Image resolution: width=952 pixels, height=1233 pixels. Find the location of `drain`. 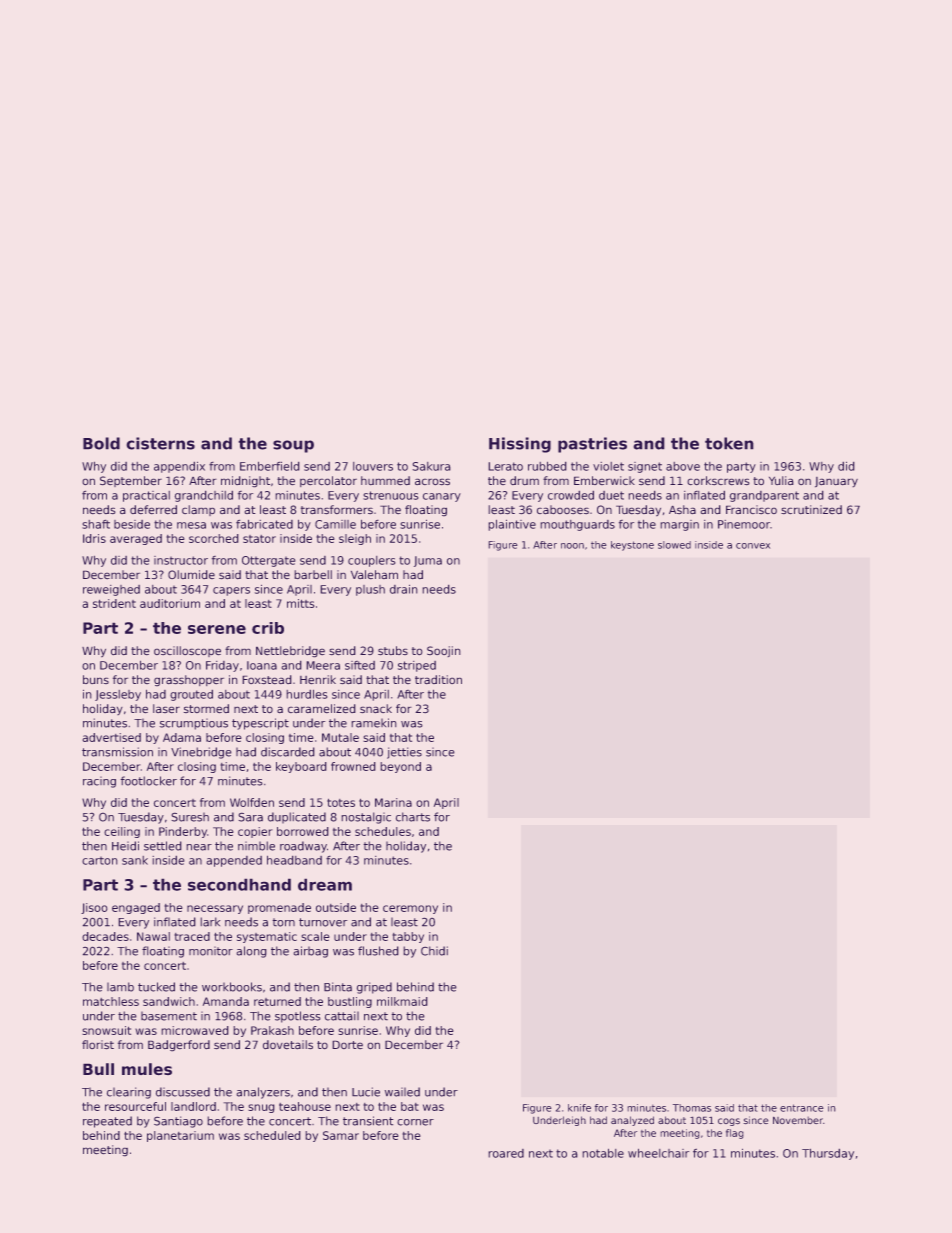

drain is located at coordinates (404, 589).
